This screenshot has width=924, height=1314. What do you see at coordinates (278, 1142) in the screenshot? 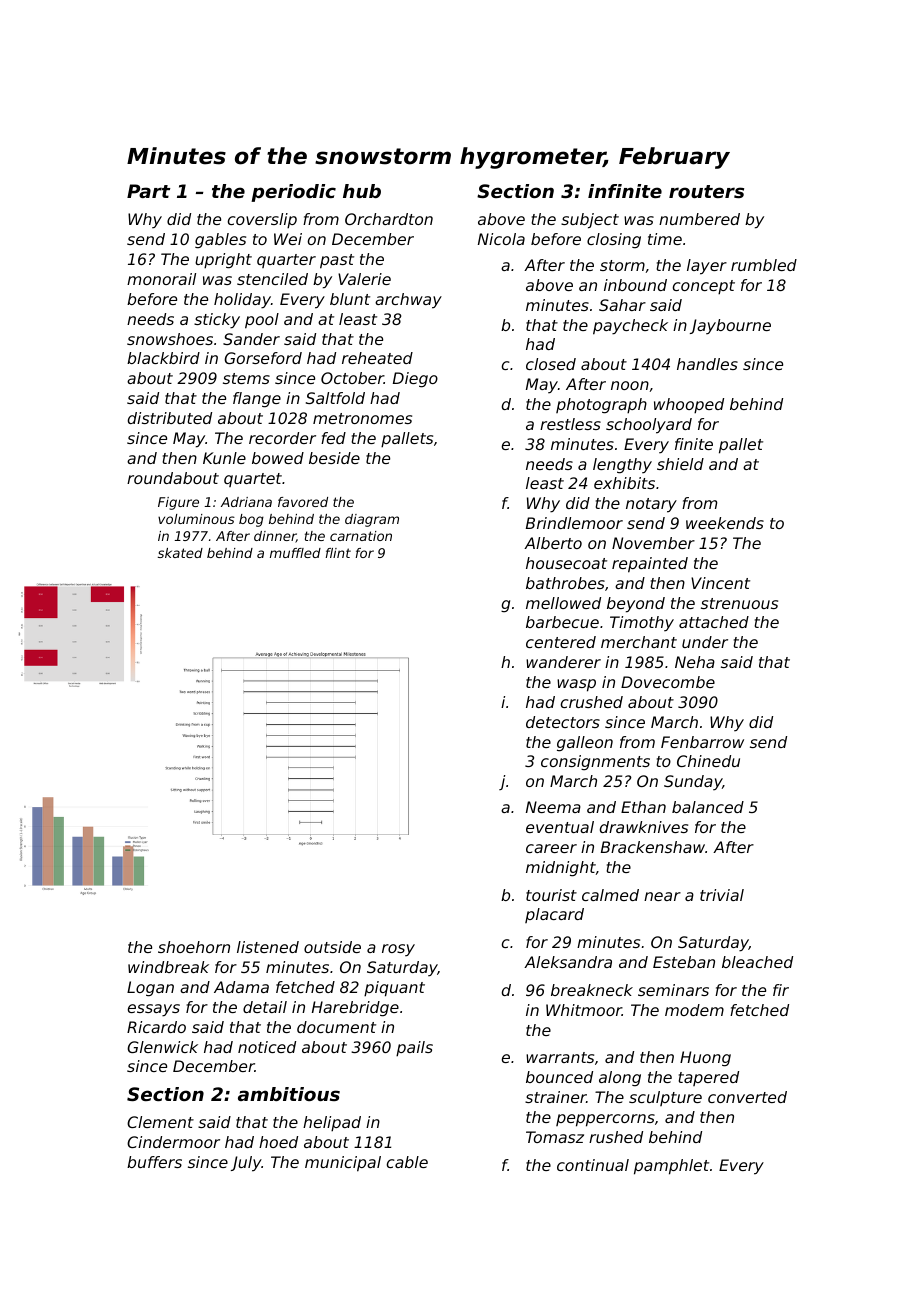
I see `hoed` at bounding box center [278, 1142].
